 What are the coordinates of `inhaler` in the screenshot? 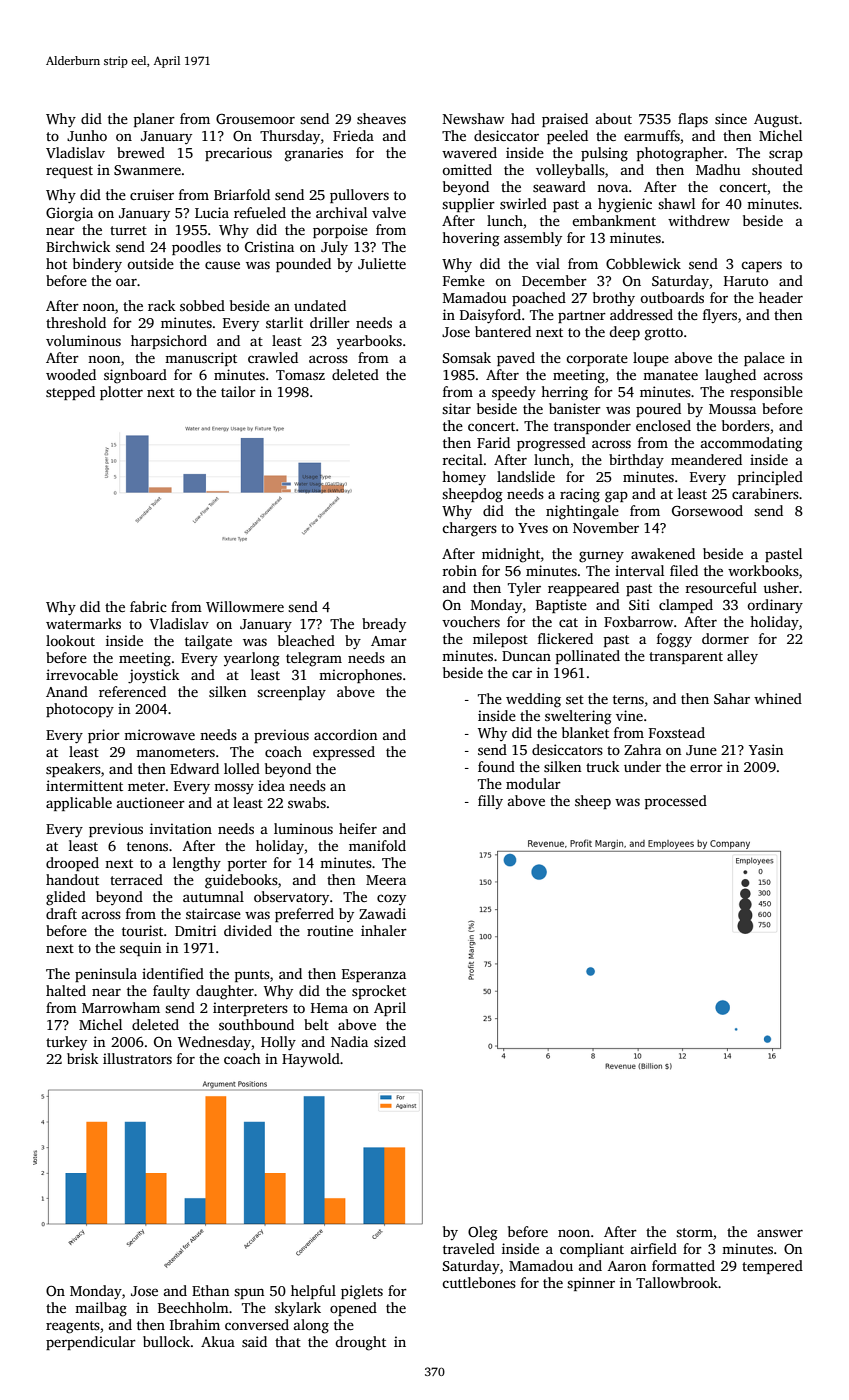 It's located at (384, 930).
